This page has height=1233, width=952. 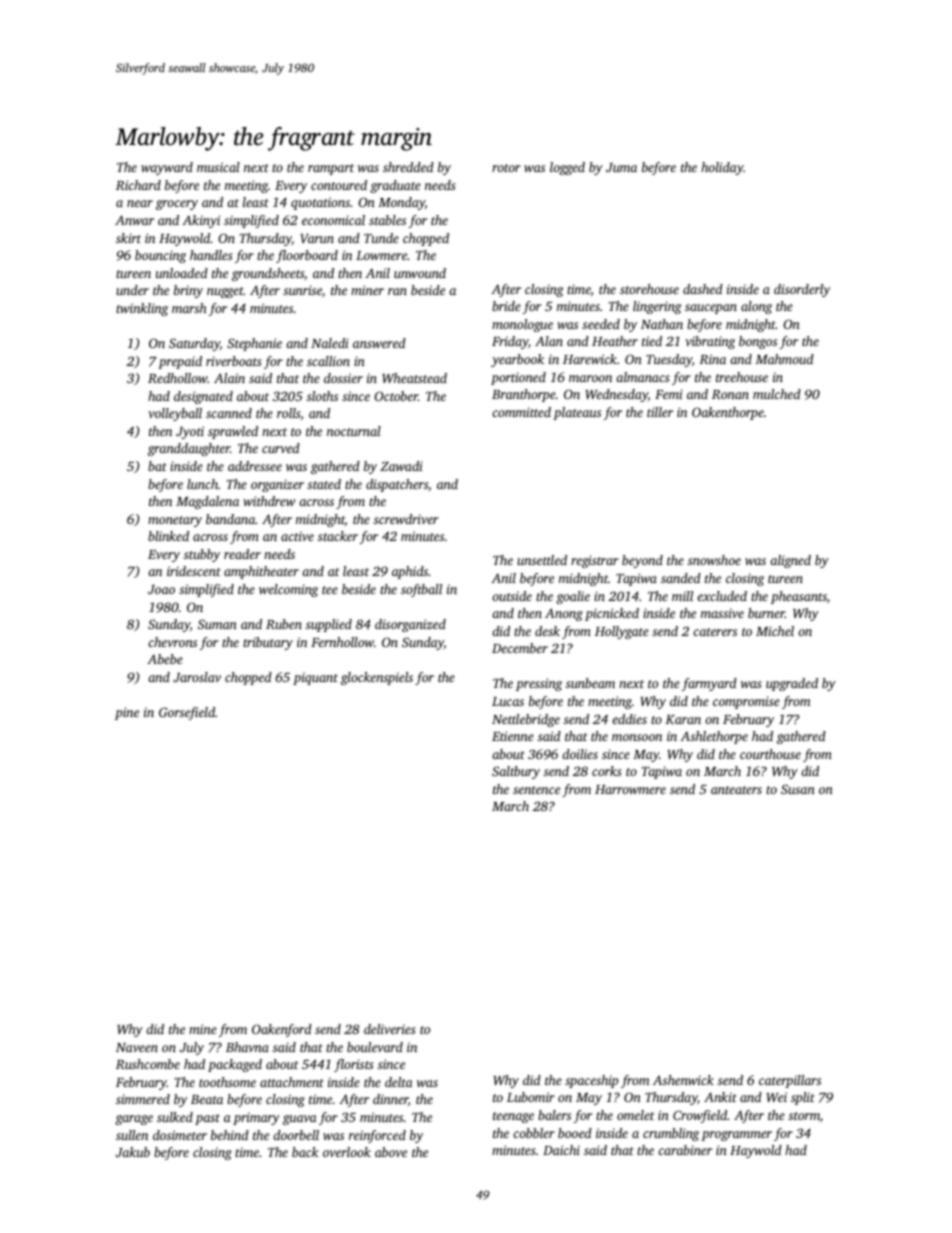 What do you see at coordinates (133, 1152) in the page?
I see `Jakub` at bounding box center [133, 1152].
